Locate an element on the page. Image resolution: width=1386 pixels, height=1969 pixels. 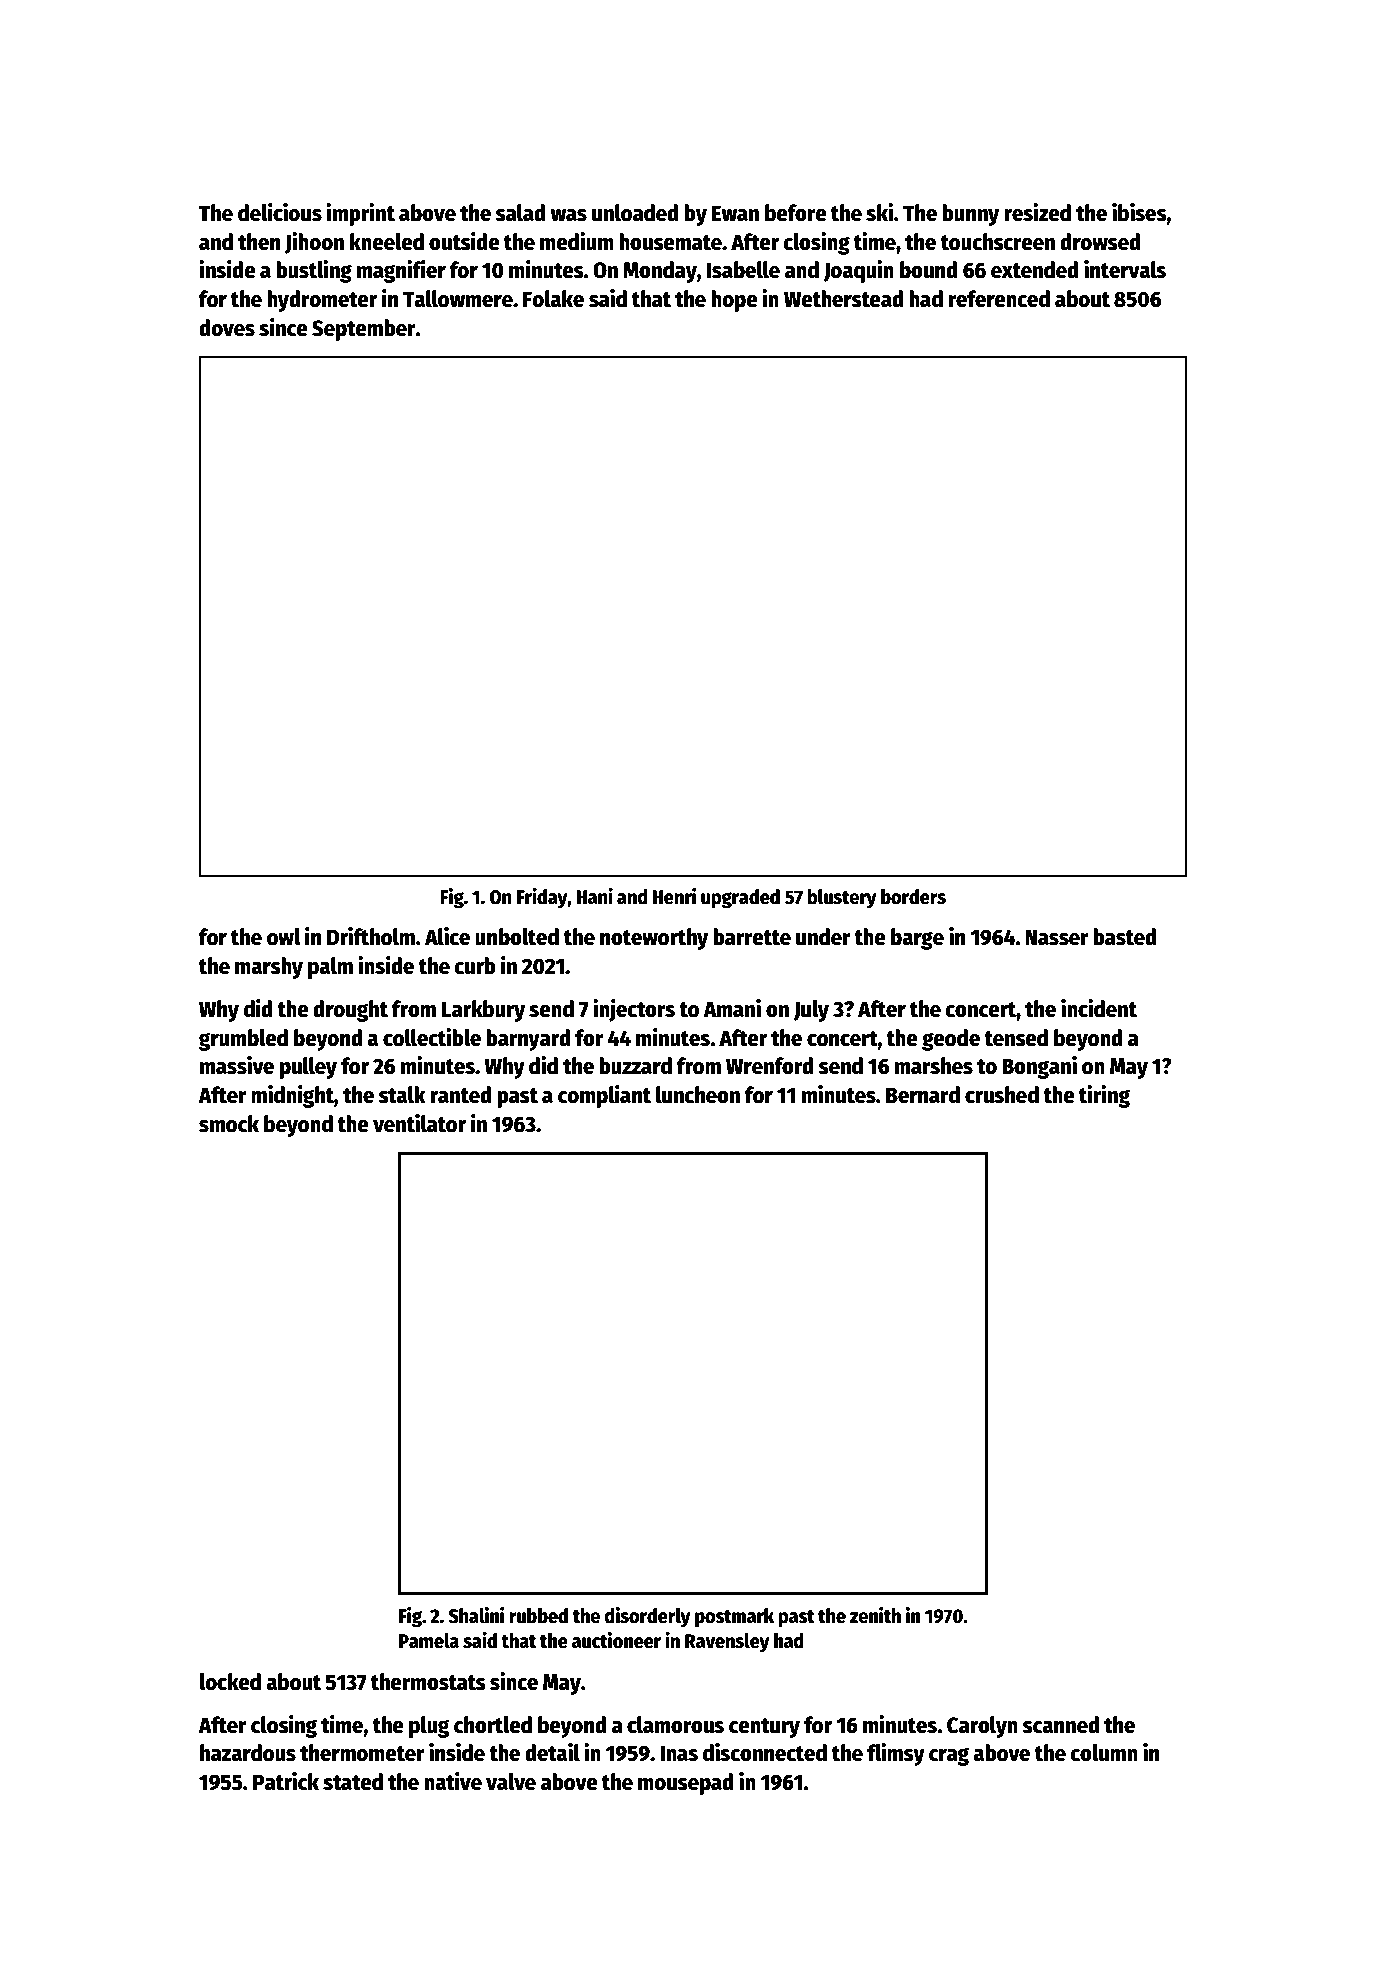
column is located at coordinates (1104, 1753).
